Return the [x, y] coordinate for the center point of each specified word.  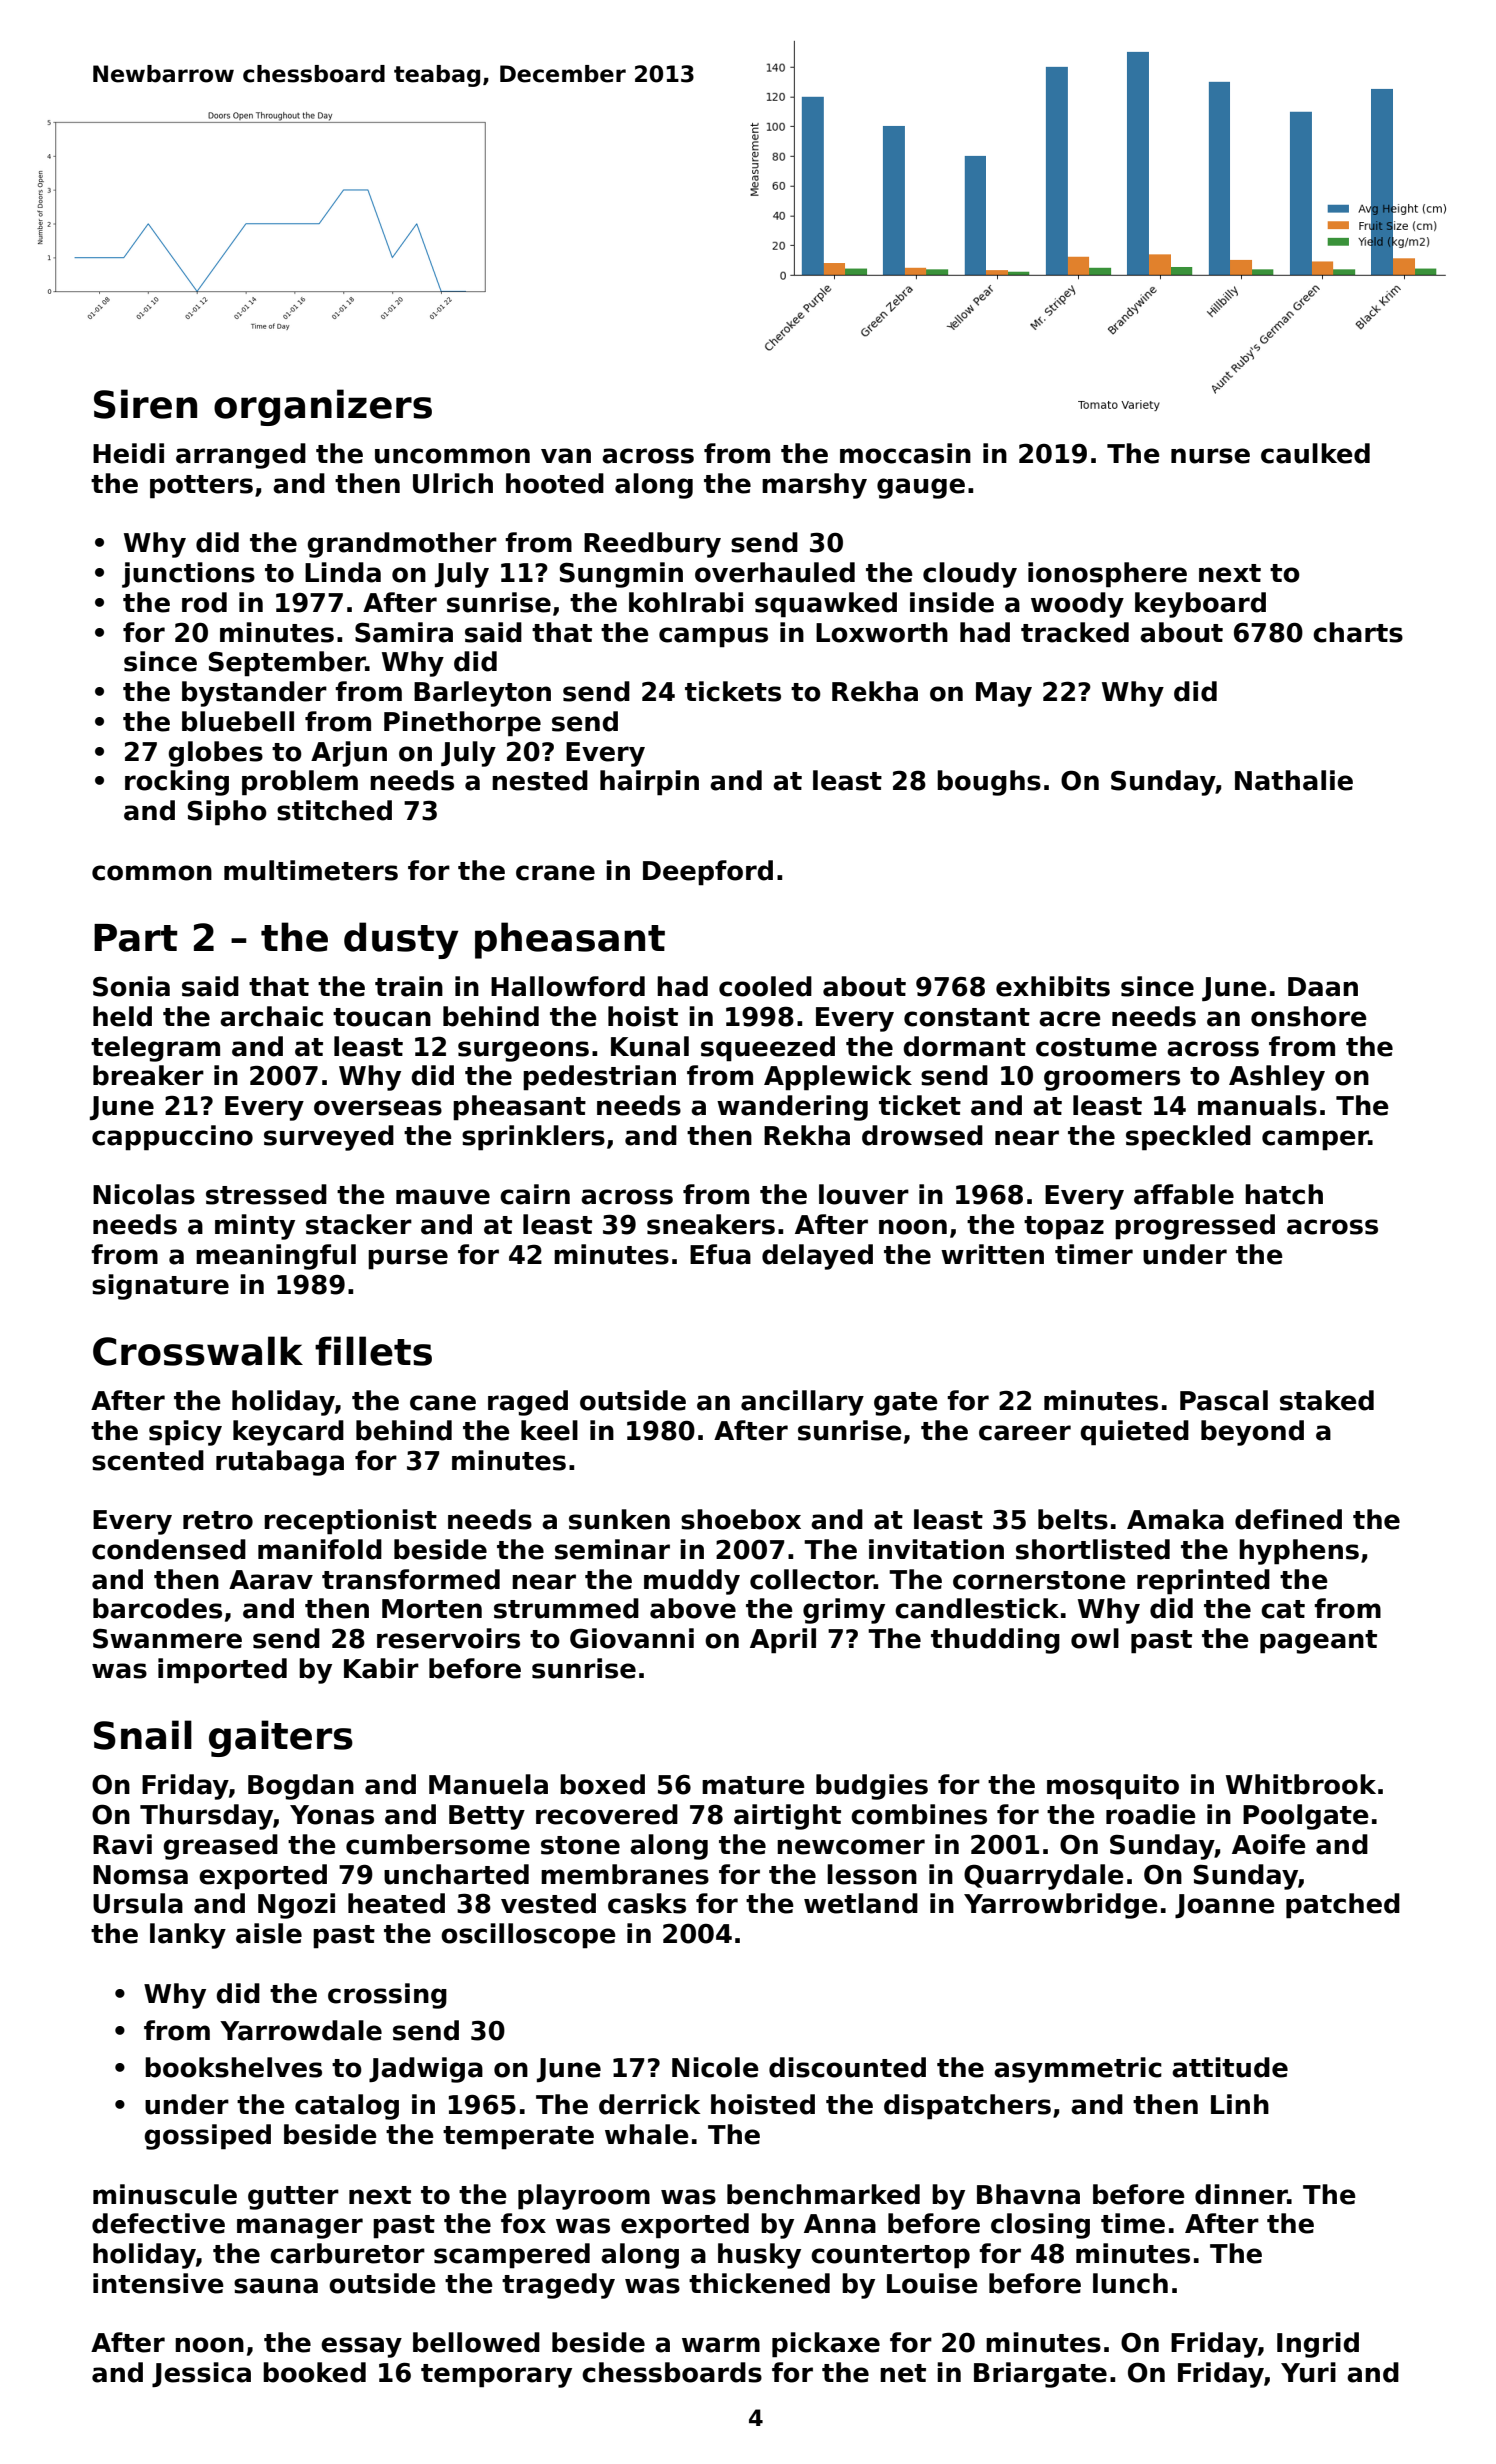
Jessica [201, 2374]
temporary [496, 2376]
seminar [612, 1549]
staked [1327, 1400]
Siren [145, 404]
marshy [814, 486]
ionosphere [1107, 575]
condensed [169, 1549]
